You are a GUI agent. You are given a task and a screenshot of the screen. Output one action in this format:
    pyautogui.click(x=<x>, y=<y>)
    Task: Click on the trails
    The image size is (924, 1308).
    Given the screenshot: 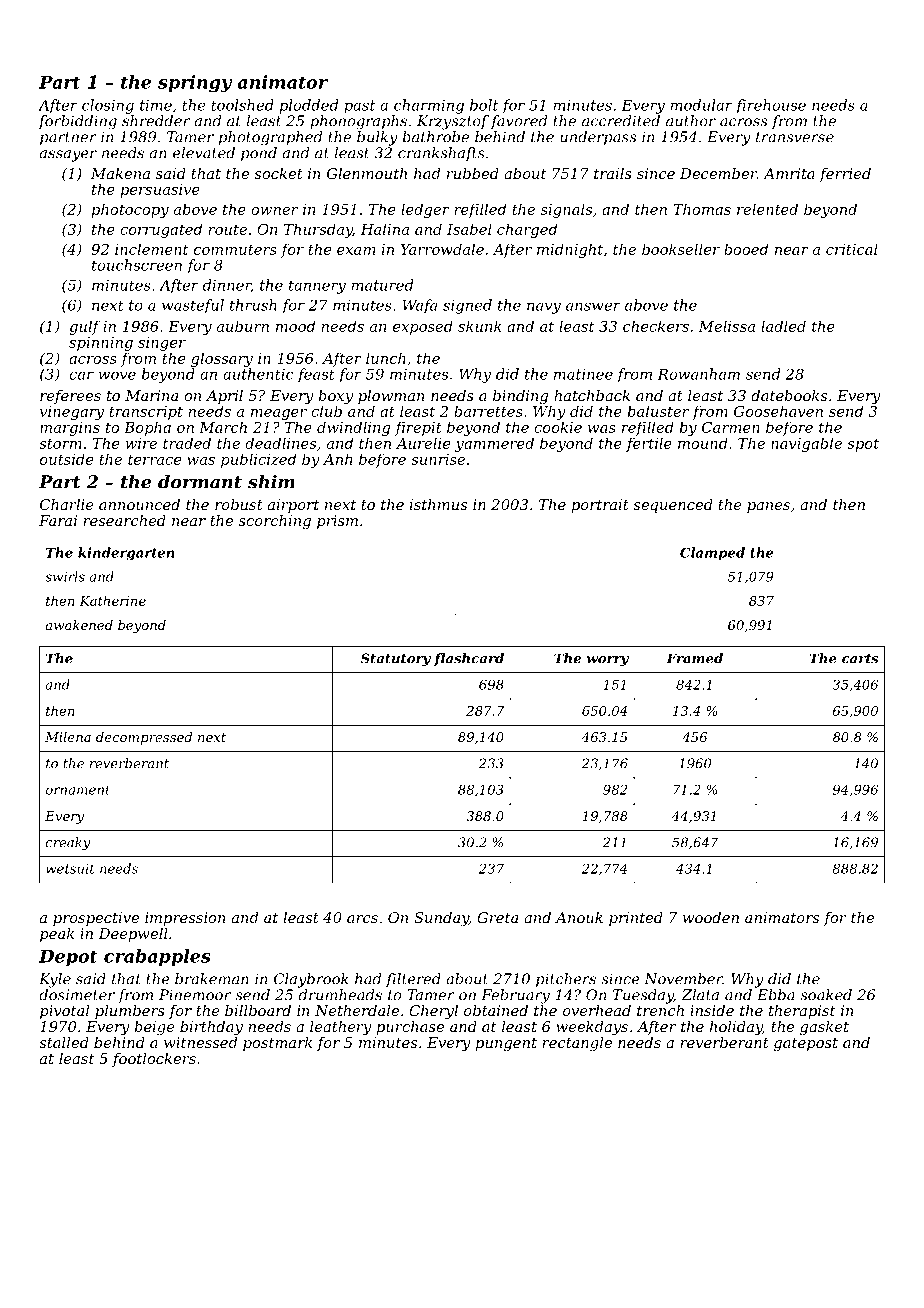 What is the action you would take?
    pyautogui.click(x=613, y=173)
